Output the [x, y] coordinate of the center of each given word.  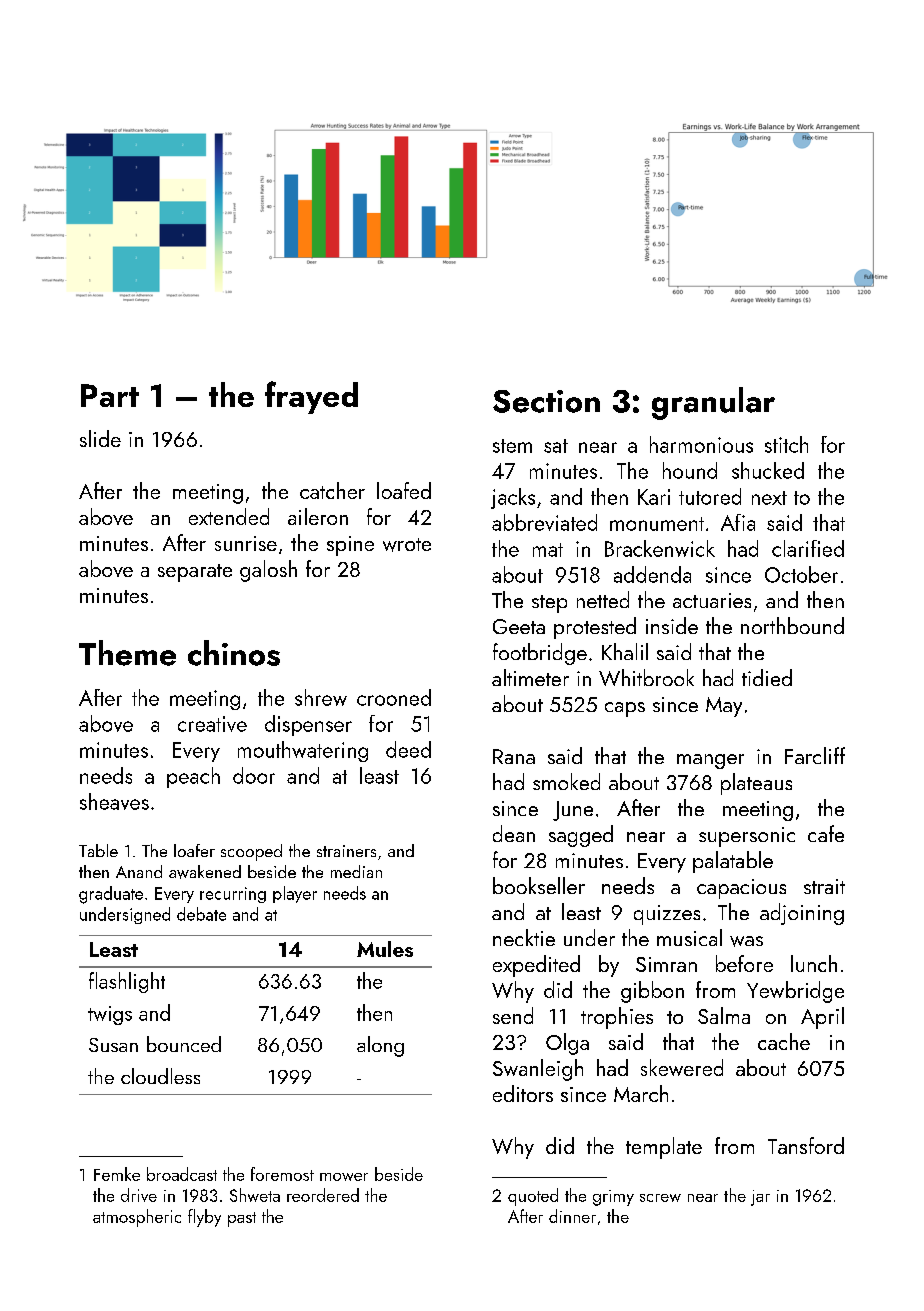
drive [139, 1195]
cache [784, 1041]
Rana [514, 756]
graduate [111, 895]
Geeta [519, 626]
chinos [234, 653]
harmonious [701, 444]
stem [512, 446]
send [513, 1015]
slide [100, 438]
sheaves [114, 801]
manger [710, 761]
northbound [792, 625]
